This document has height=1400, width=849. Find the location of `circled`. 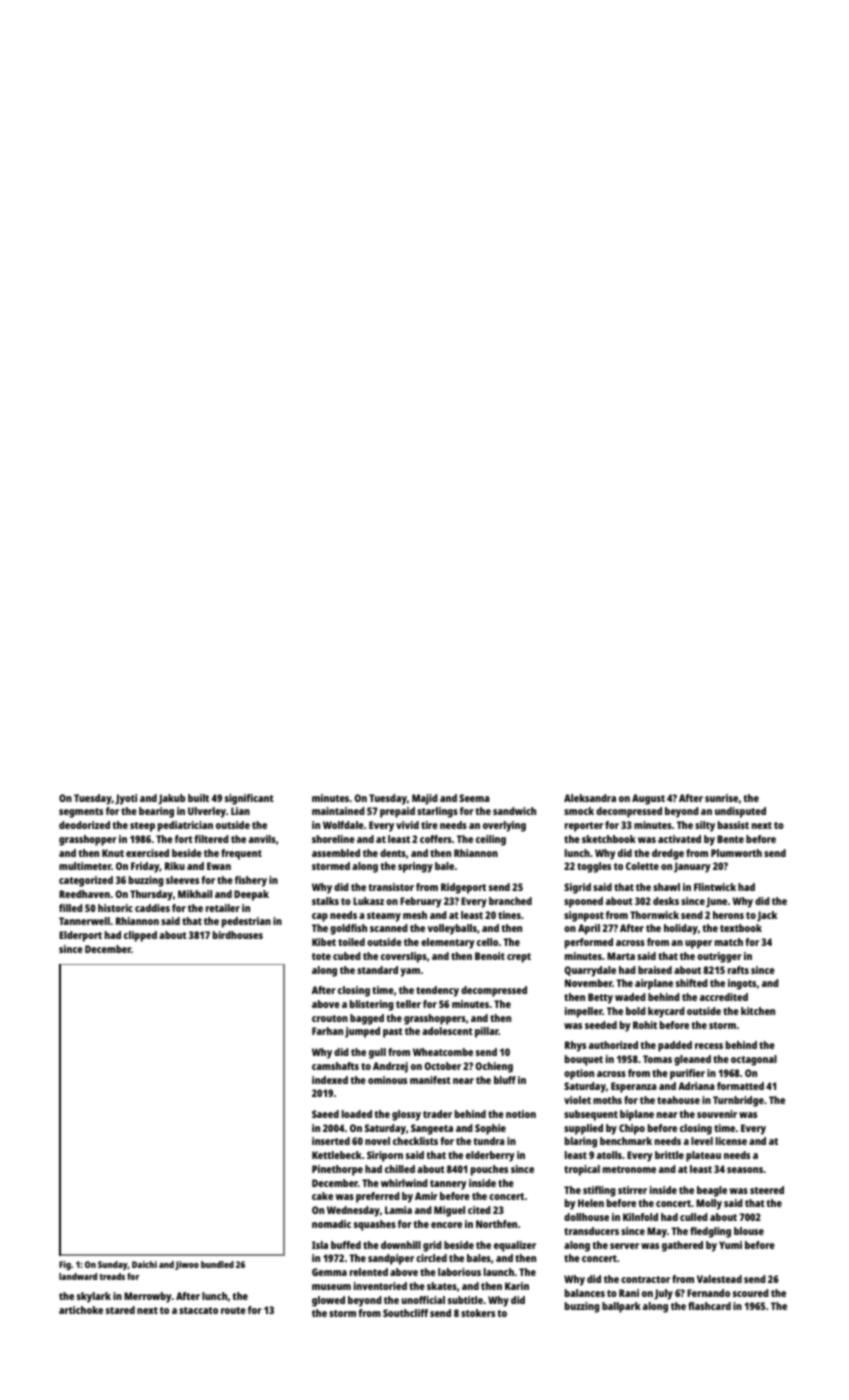

circled is located at coordinates (431, 1258).
